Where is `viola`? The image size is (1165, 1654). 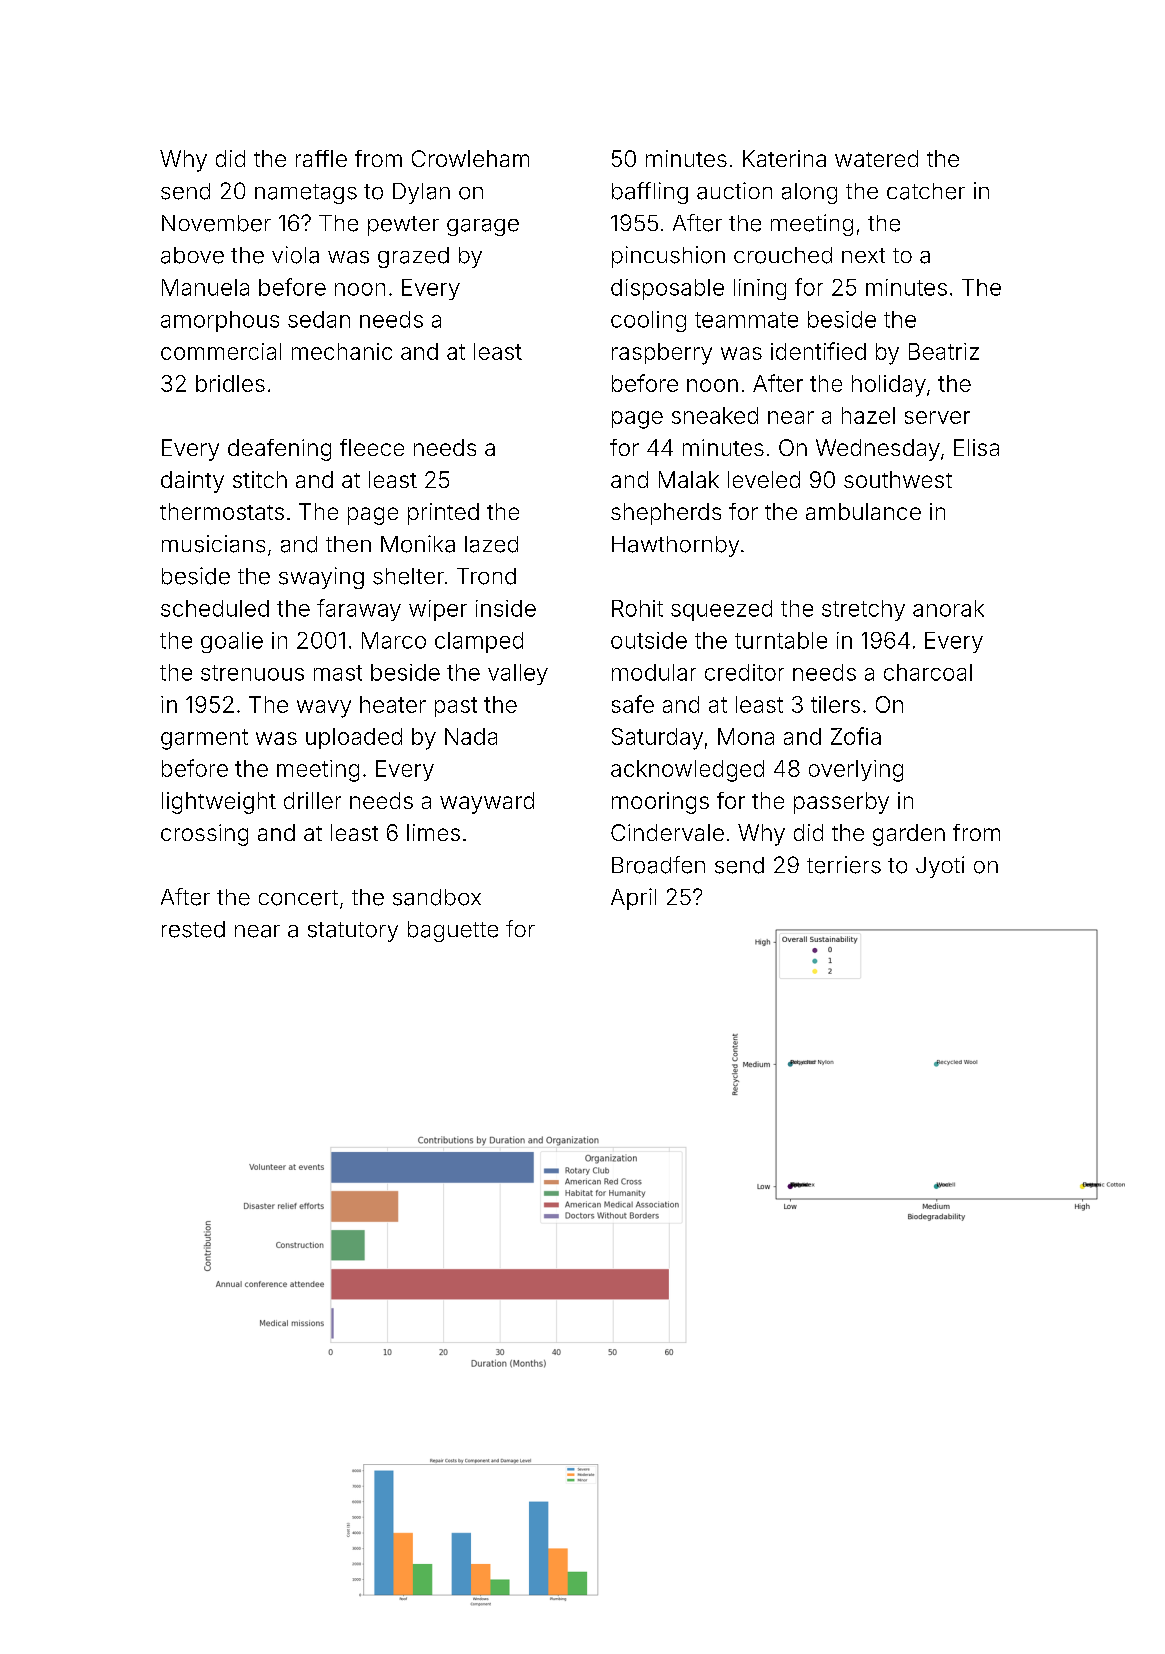 viola is located at coordinates (295, 255).
